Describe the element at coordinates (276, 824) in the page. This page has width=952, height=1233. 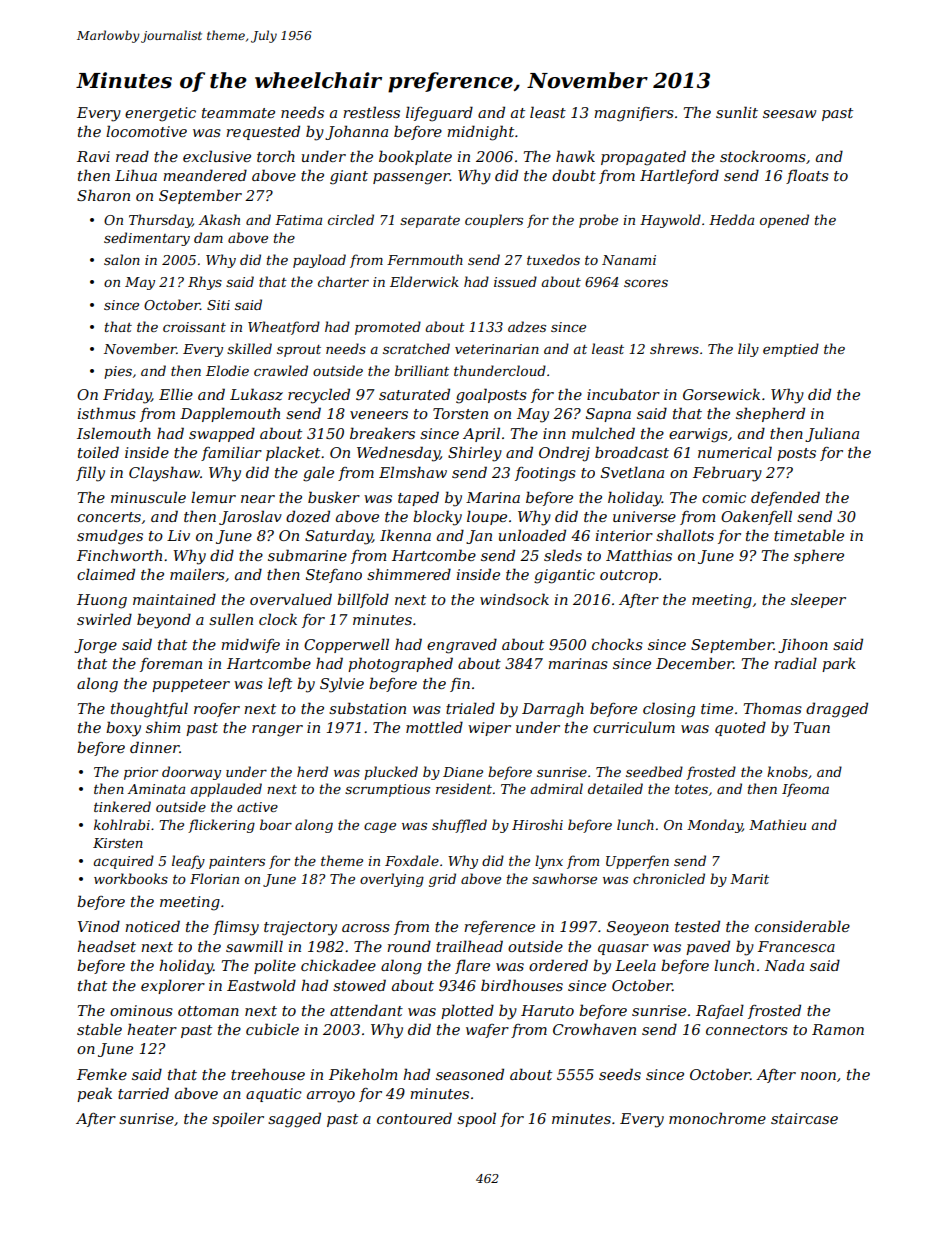
I see `boar` at that location.
